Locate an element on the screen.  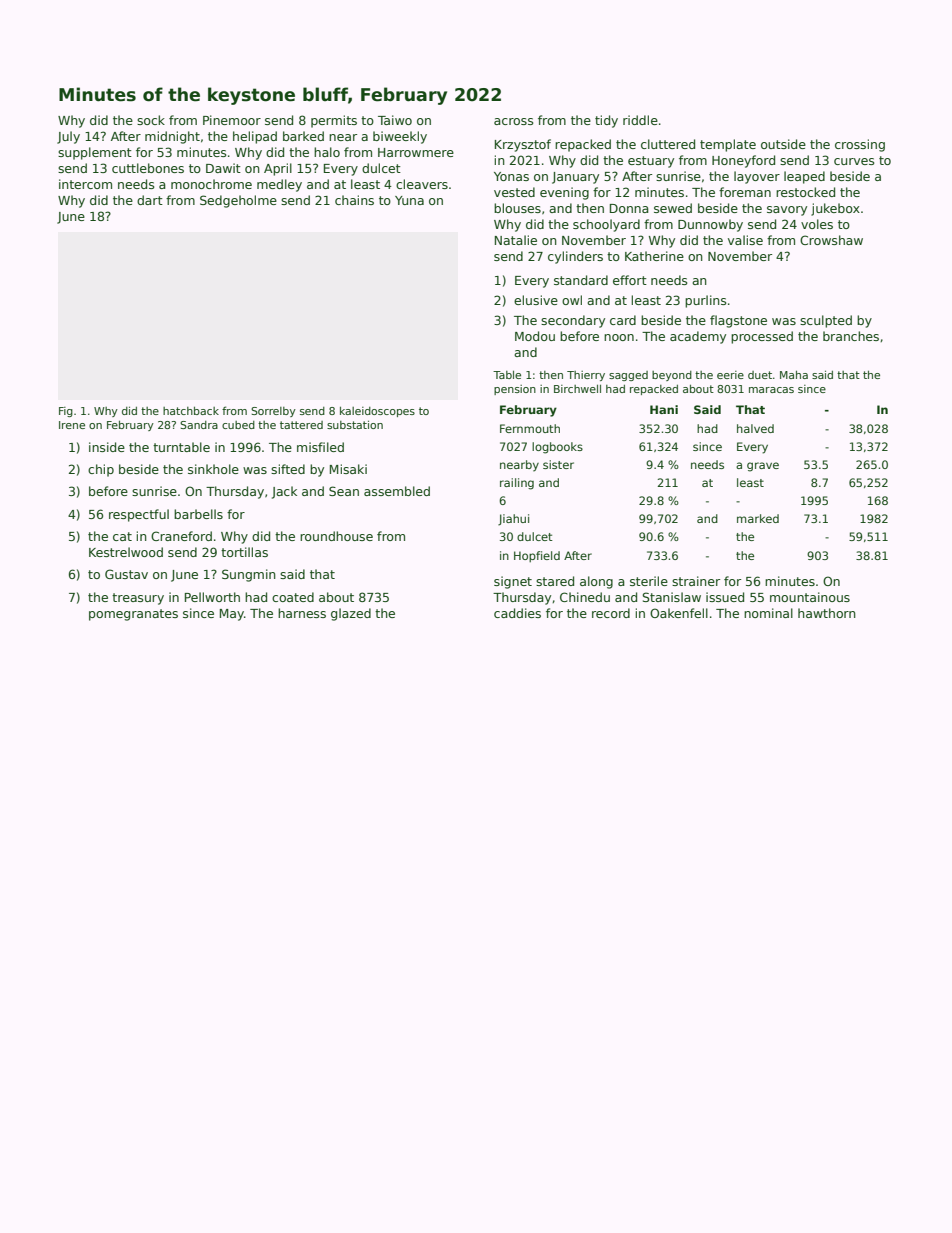
Hopfield is located at coordinates (537, 557).
